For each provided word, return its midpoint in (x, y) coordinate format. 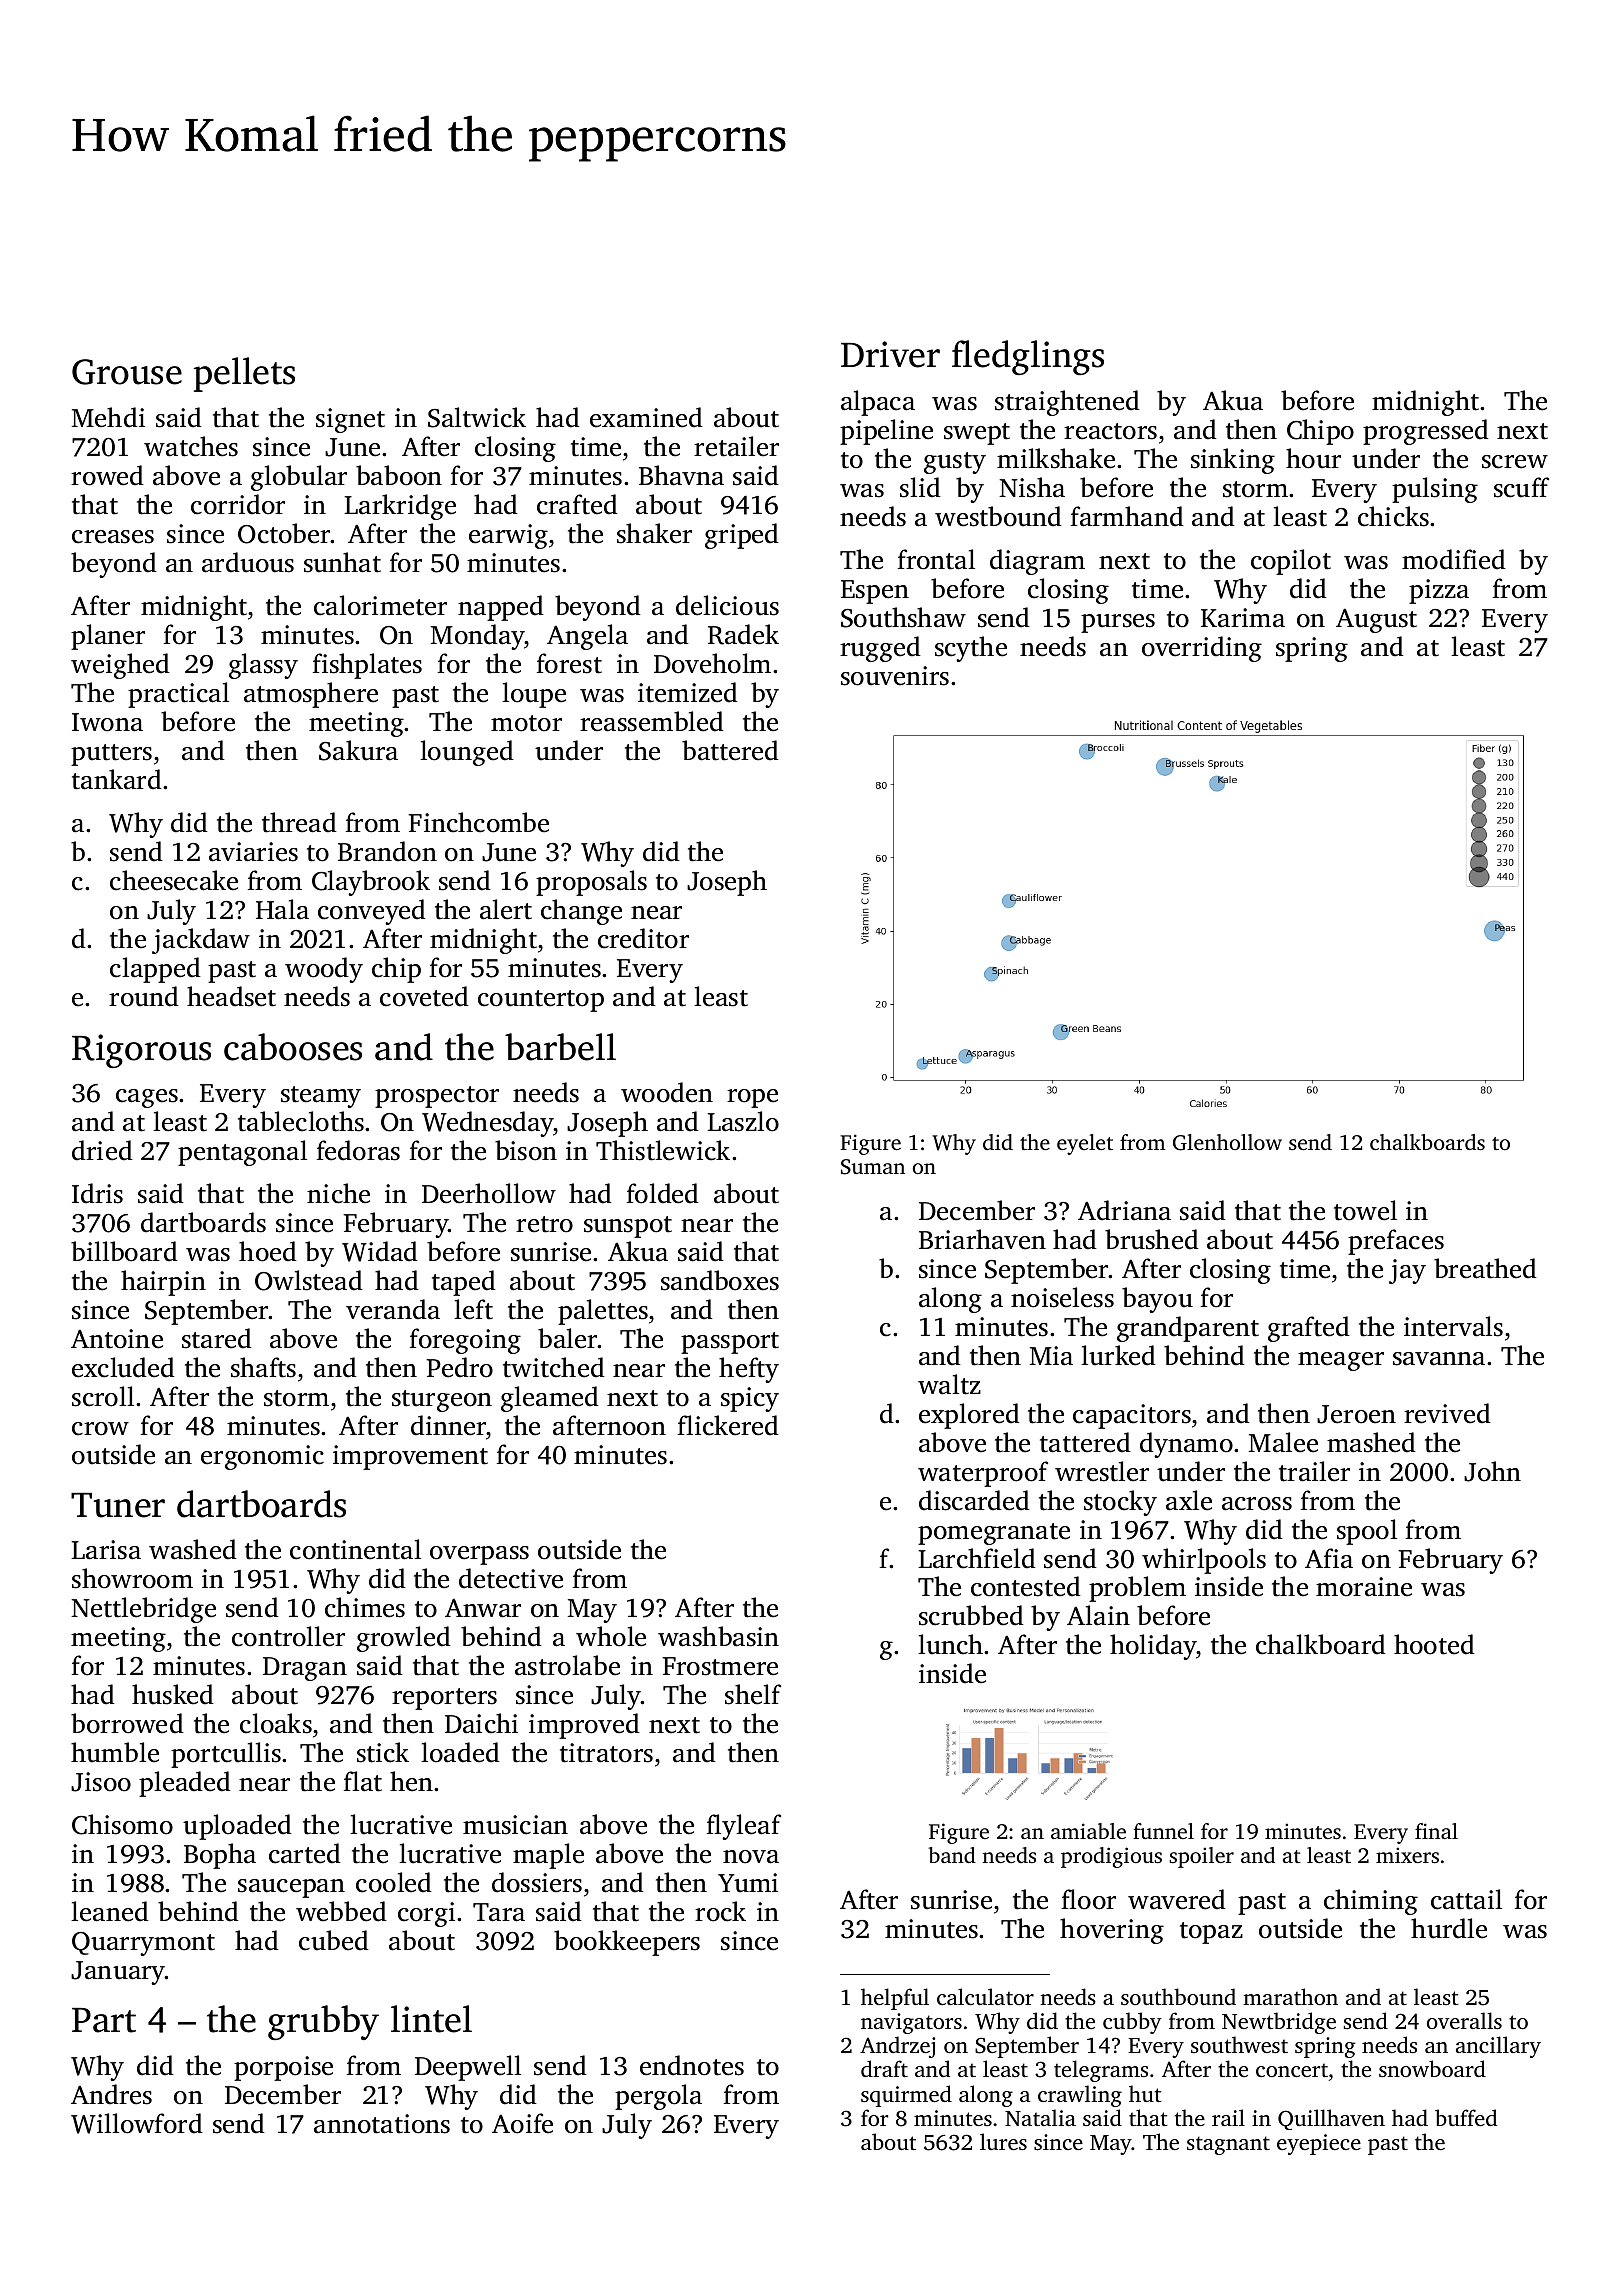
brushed (1152, 1239)
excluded (123, 1367)
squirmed (906, 2096)
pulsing (1435, 490)
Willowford (137, 2123)
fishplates (367, 666)
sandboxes (720, 1280)
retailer (736, 446)
